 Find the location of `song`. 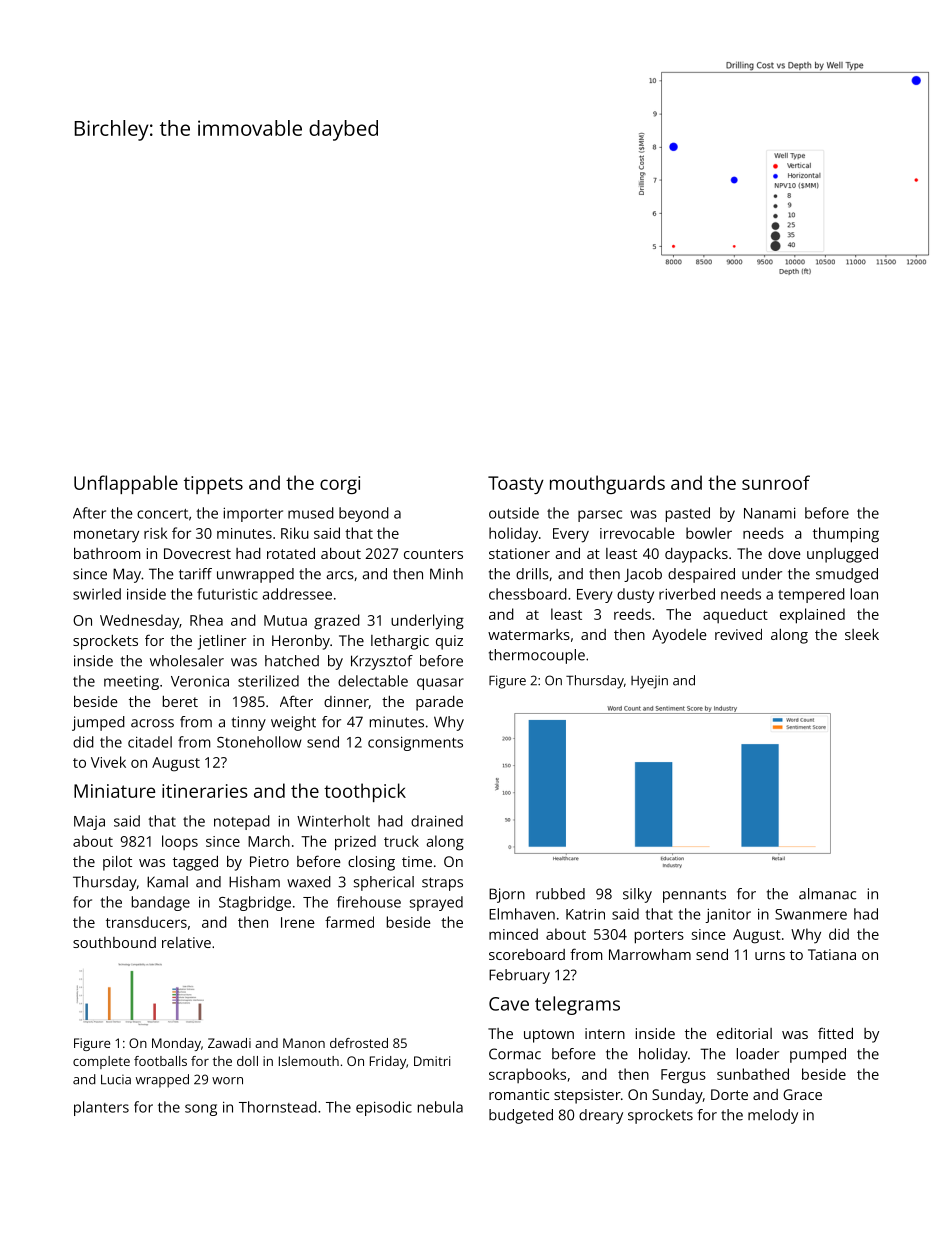

song is located at coordinates (201, 1110).
